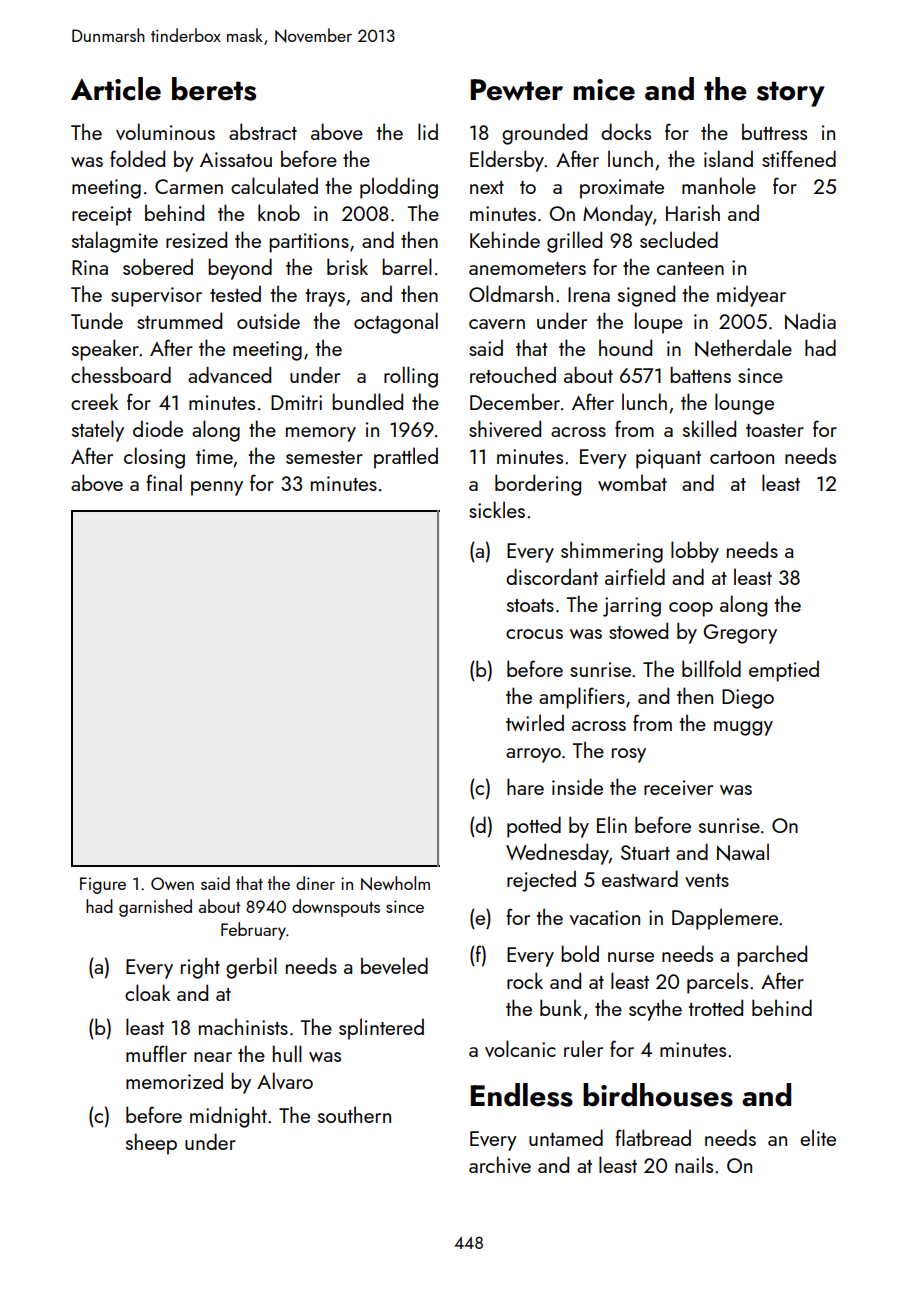  I want to click on bordering, so click(538, 485).
